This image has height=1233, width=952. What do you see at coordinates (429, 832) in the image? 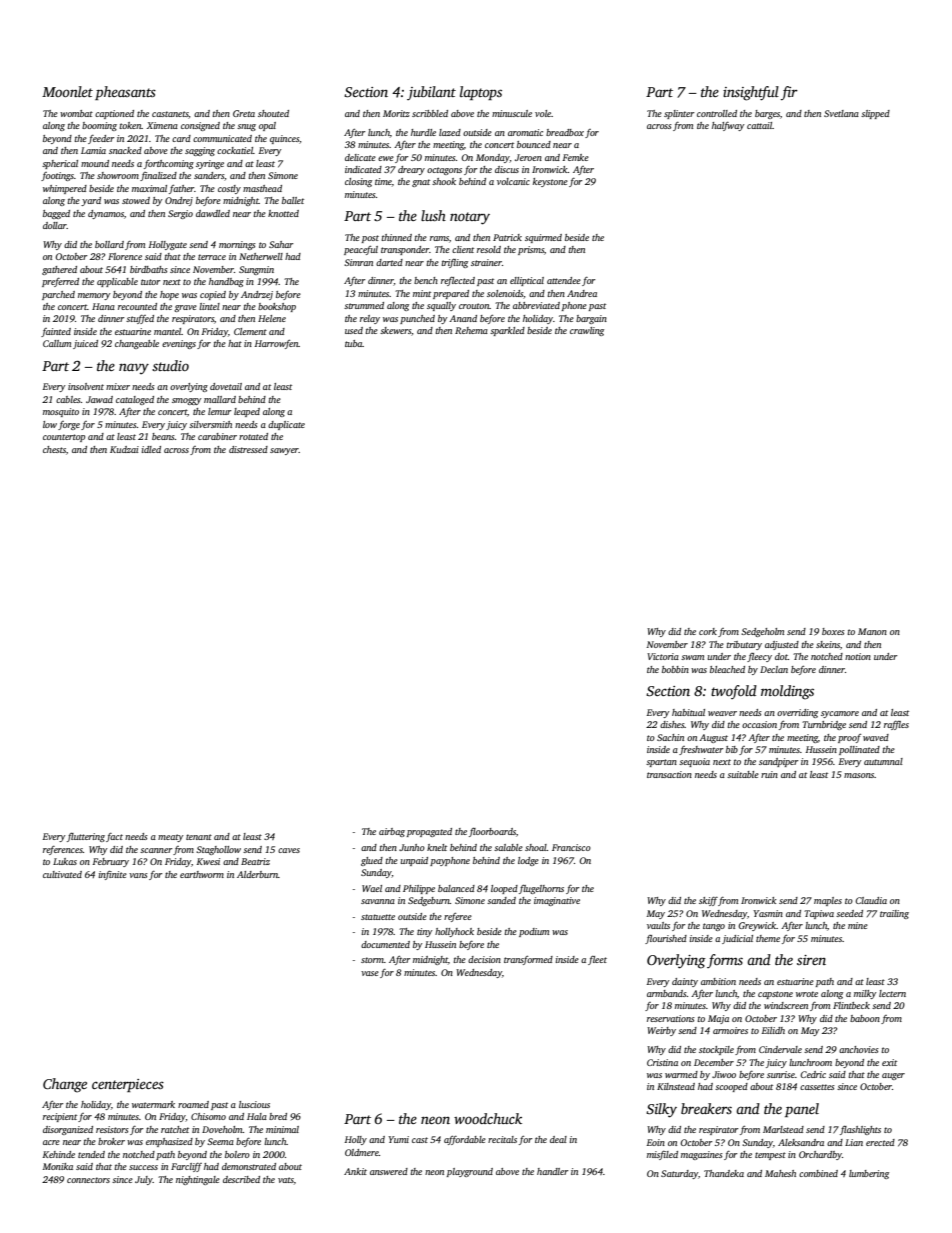
I see `propagated` at bounding box center [429, 832].
